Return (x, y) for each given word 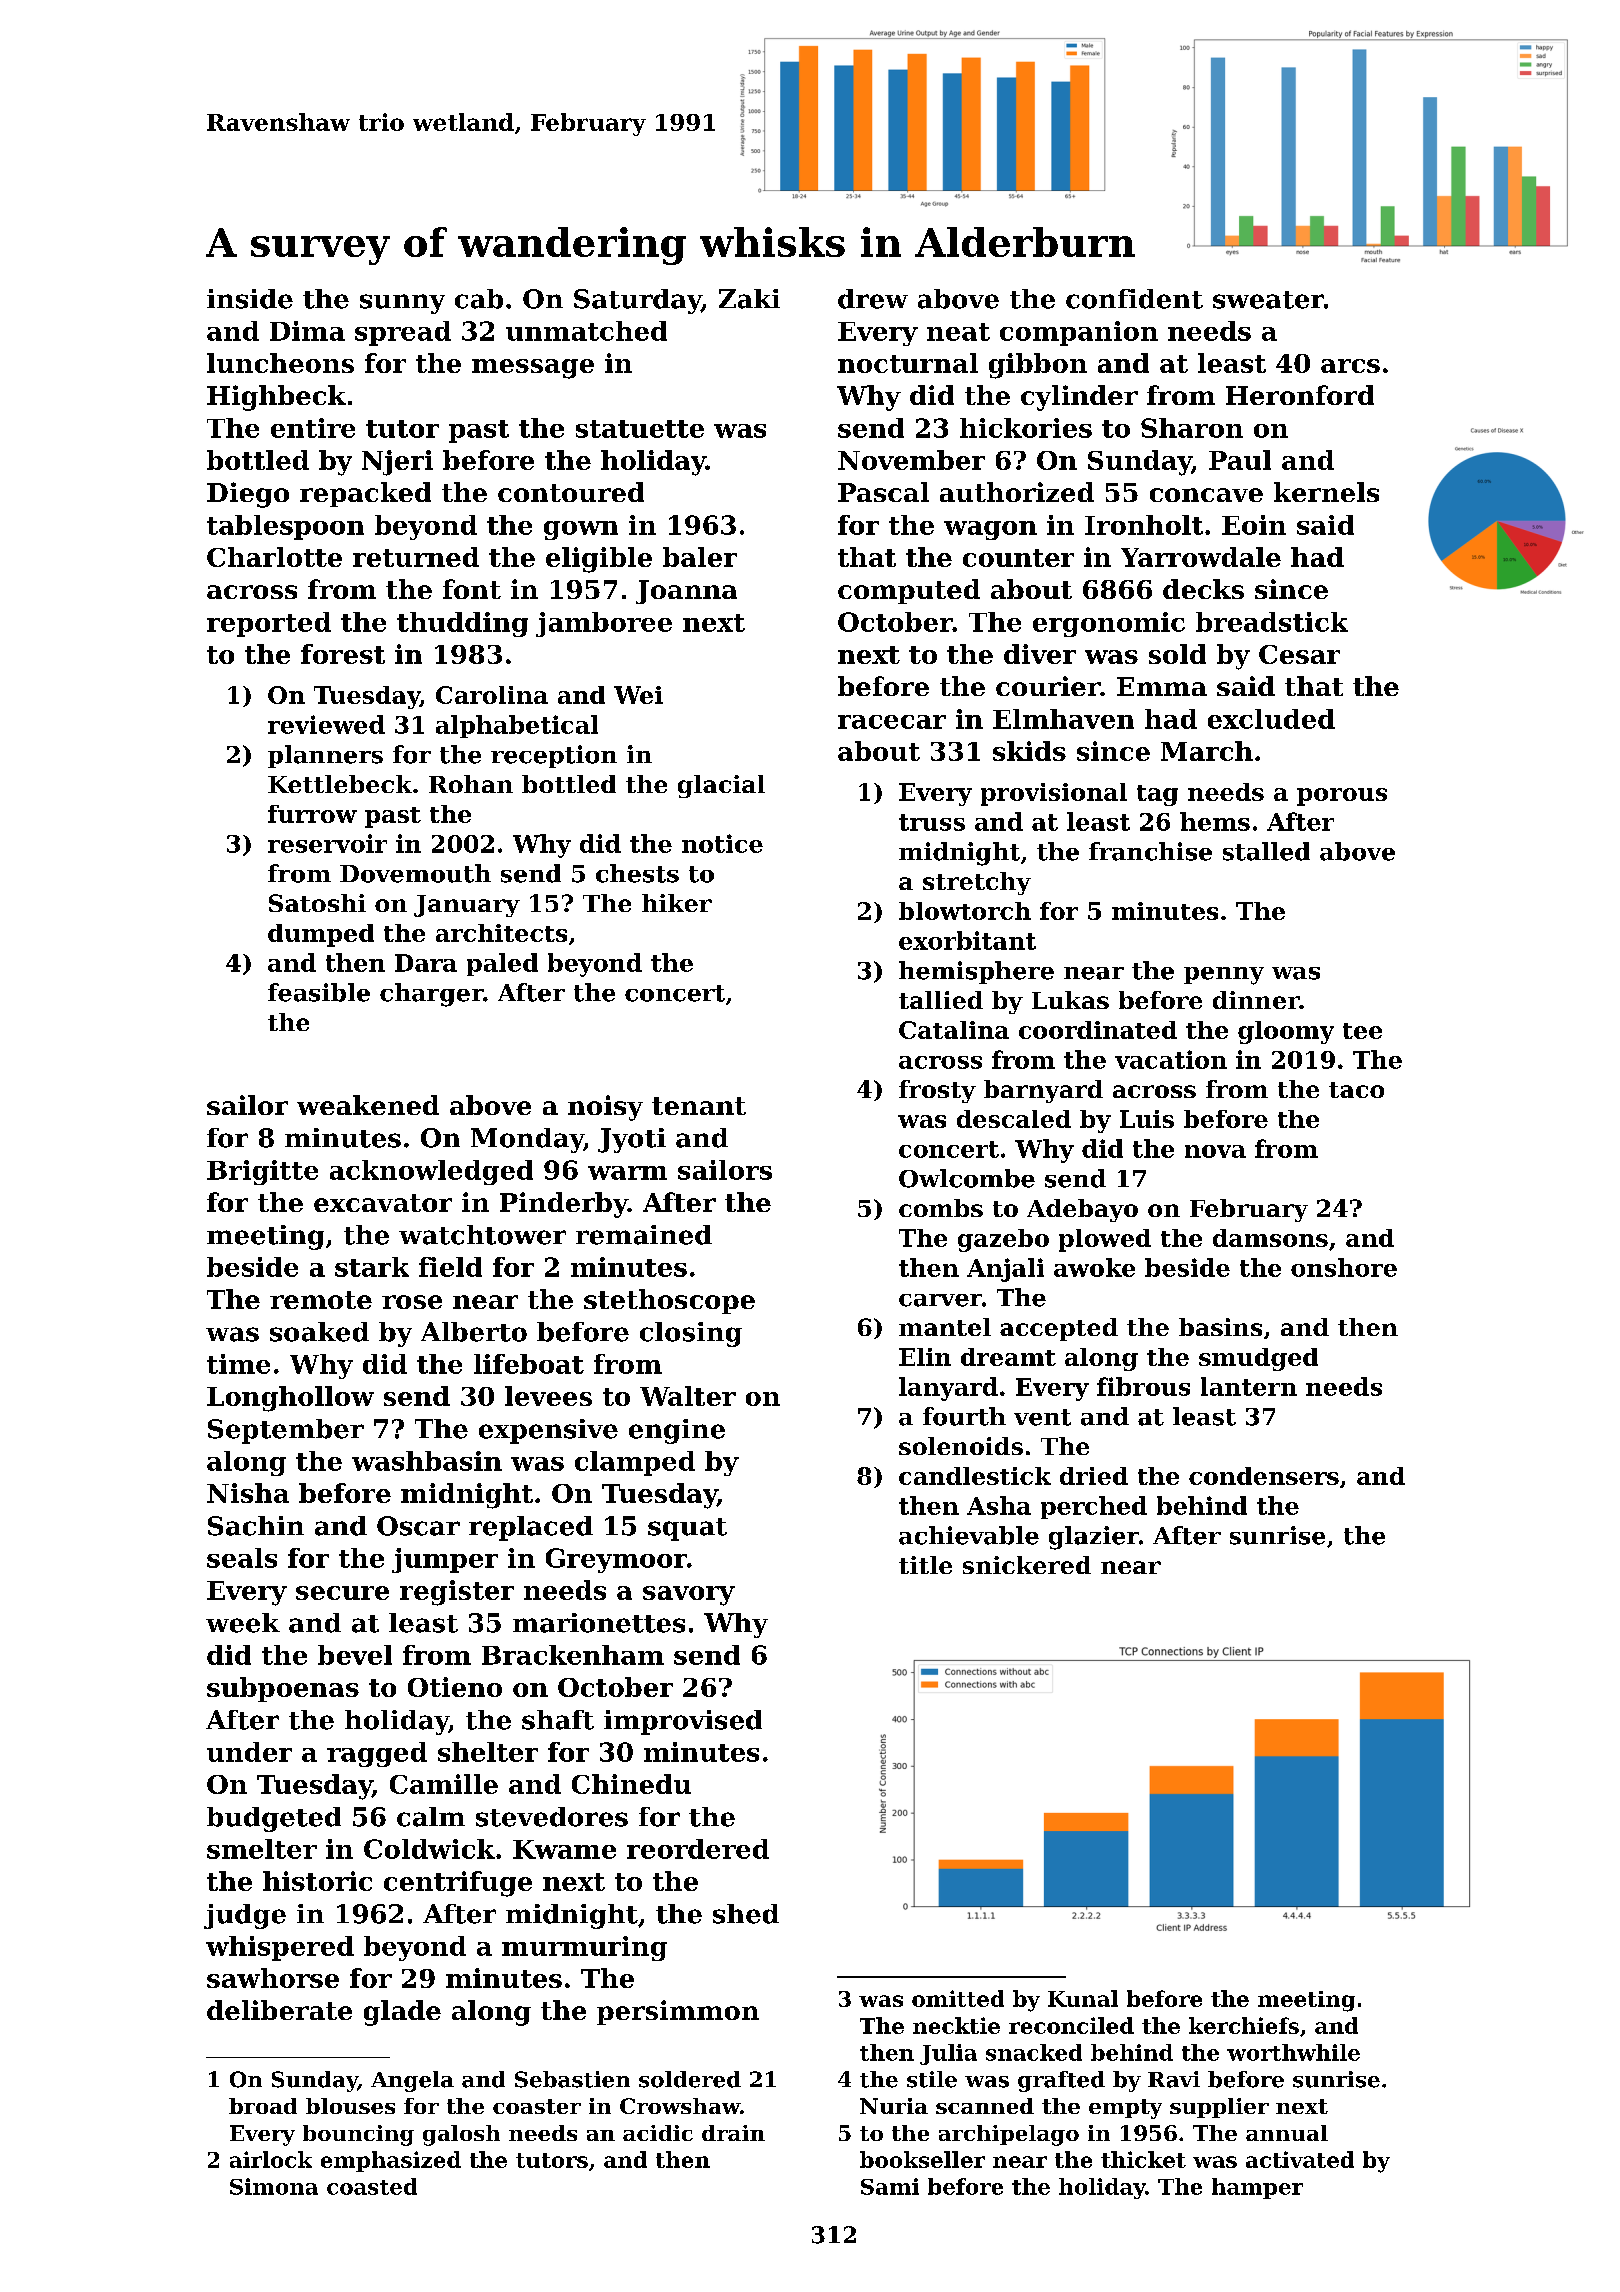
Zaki (749, 299)
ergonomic (1109, 624)
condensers (1264, 1476)
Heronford (1300, 395)
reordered (698, 1849)
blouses (350, 2106)
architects (501, 933)
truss (932, 822)
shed (746, 1914)
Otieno (455, 1687)
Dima (307, 331)
